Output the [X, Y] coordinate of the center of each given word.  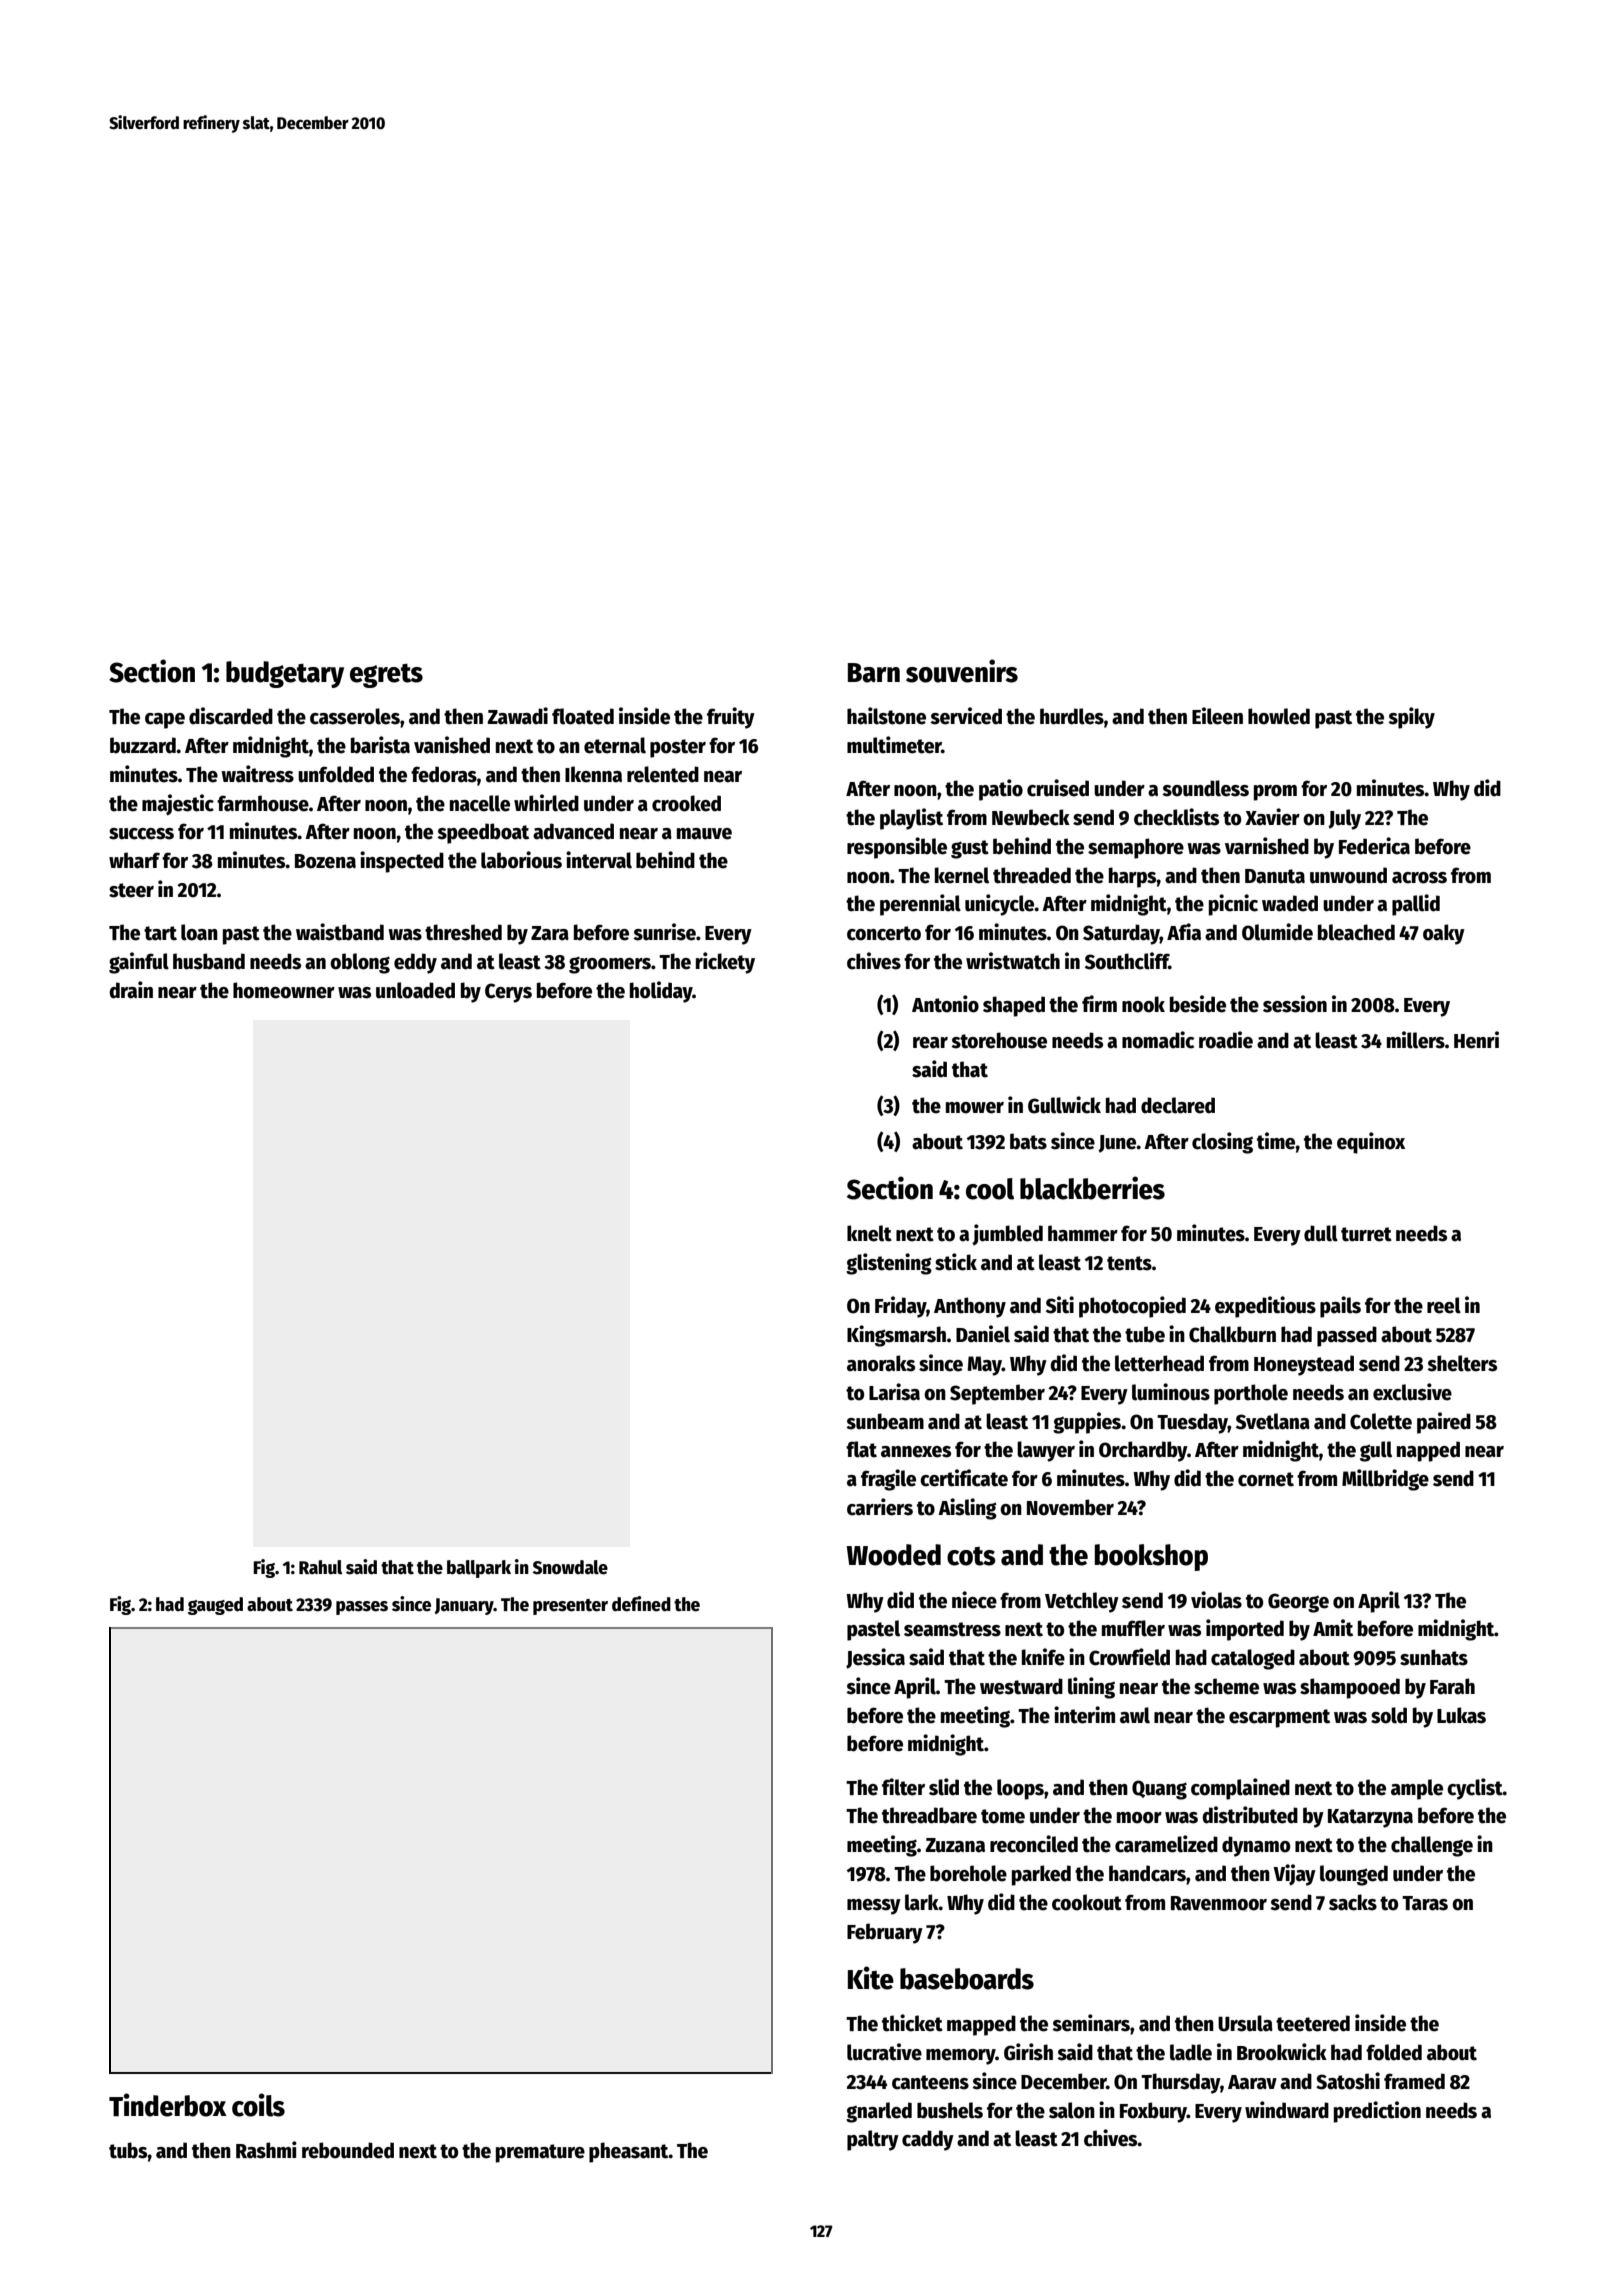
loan [199, 932]
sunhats [1434, 1657]
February [885, 1933]
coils [258, 2105]
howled [1279, 716]
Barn [874, 673]
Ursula [1245, 2023]
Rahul [320, 1567]
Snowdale [570, 1567]
